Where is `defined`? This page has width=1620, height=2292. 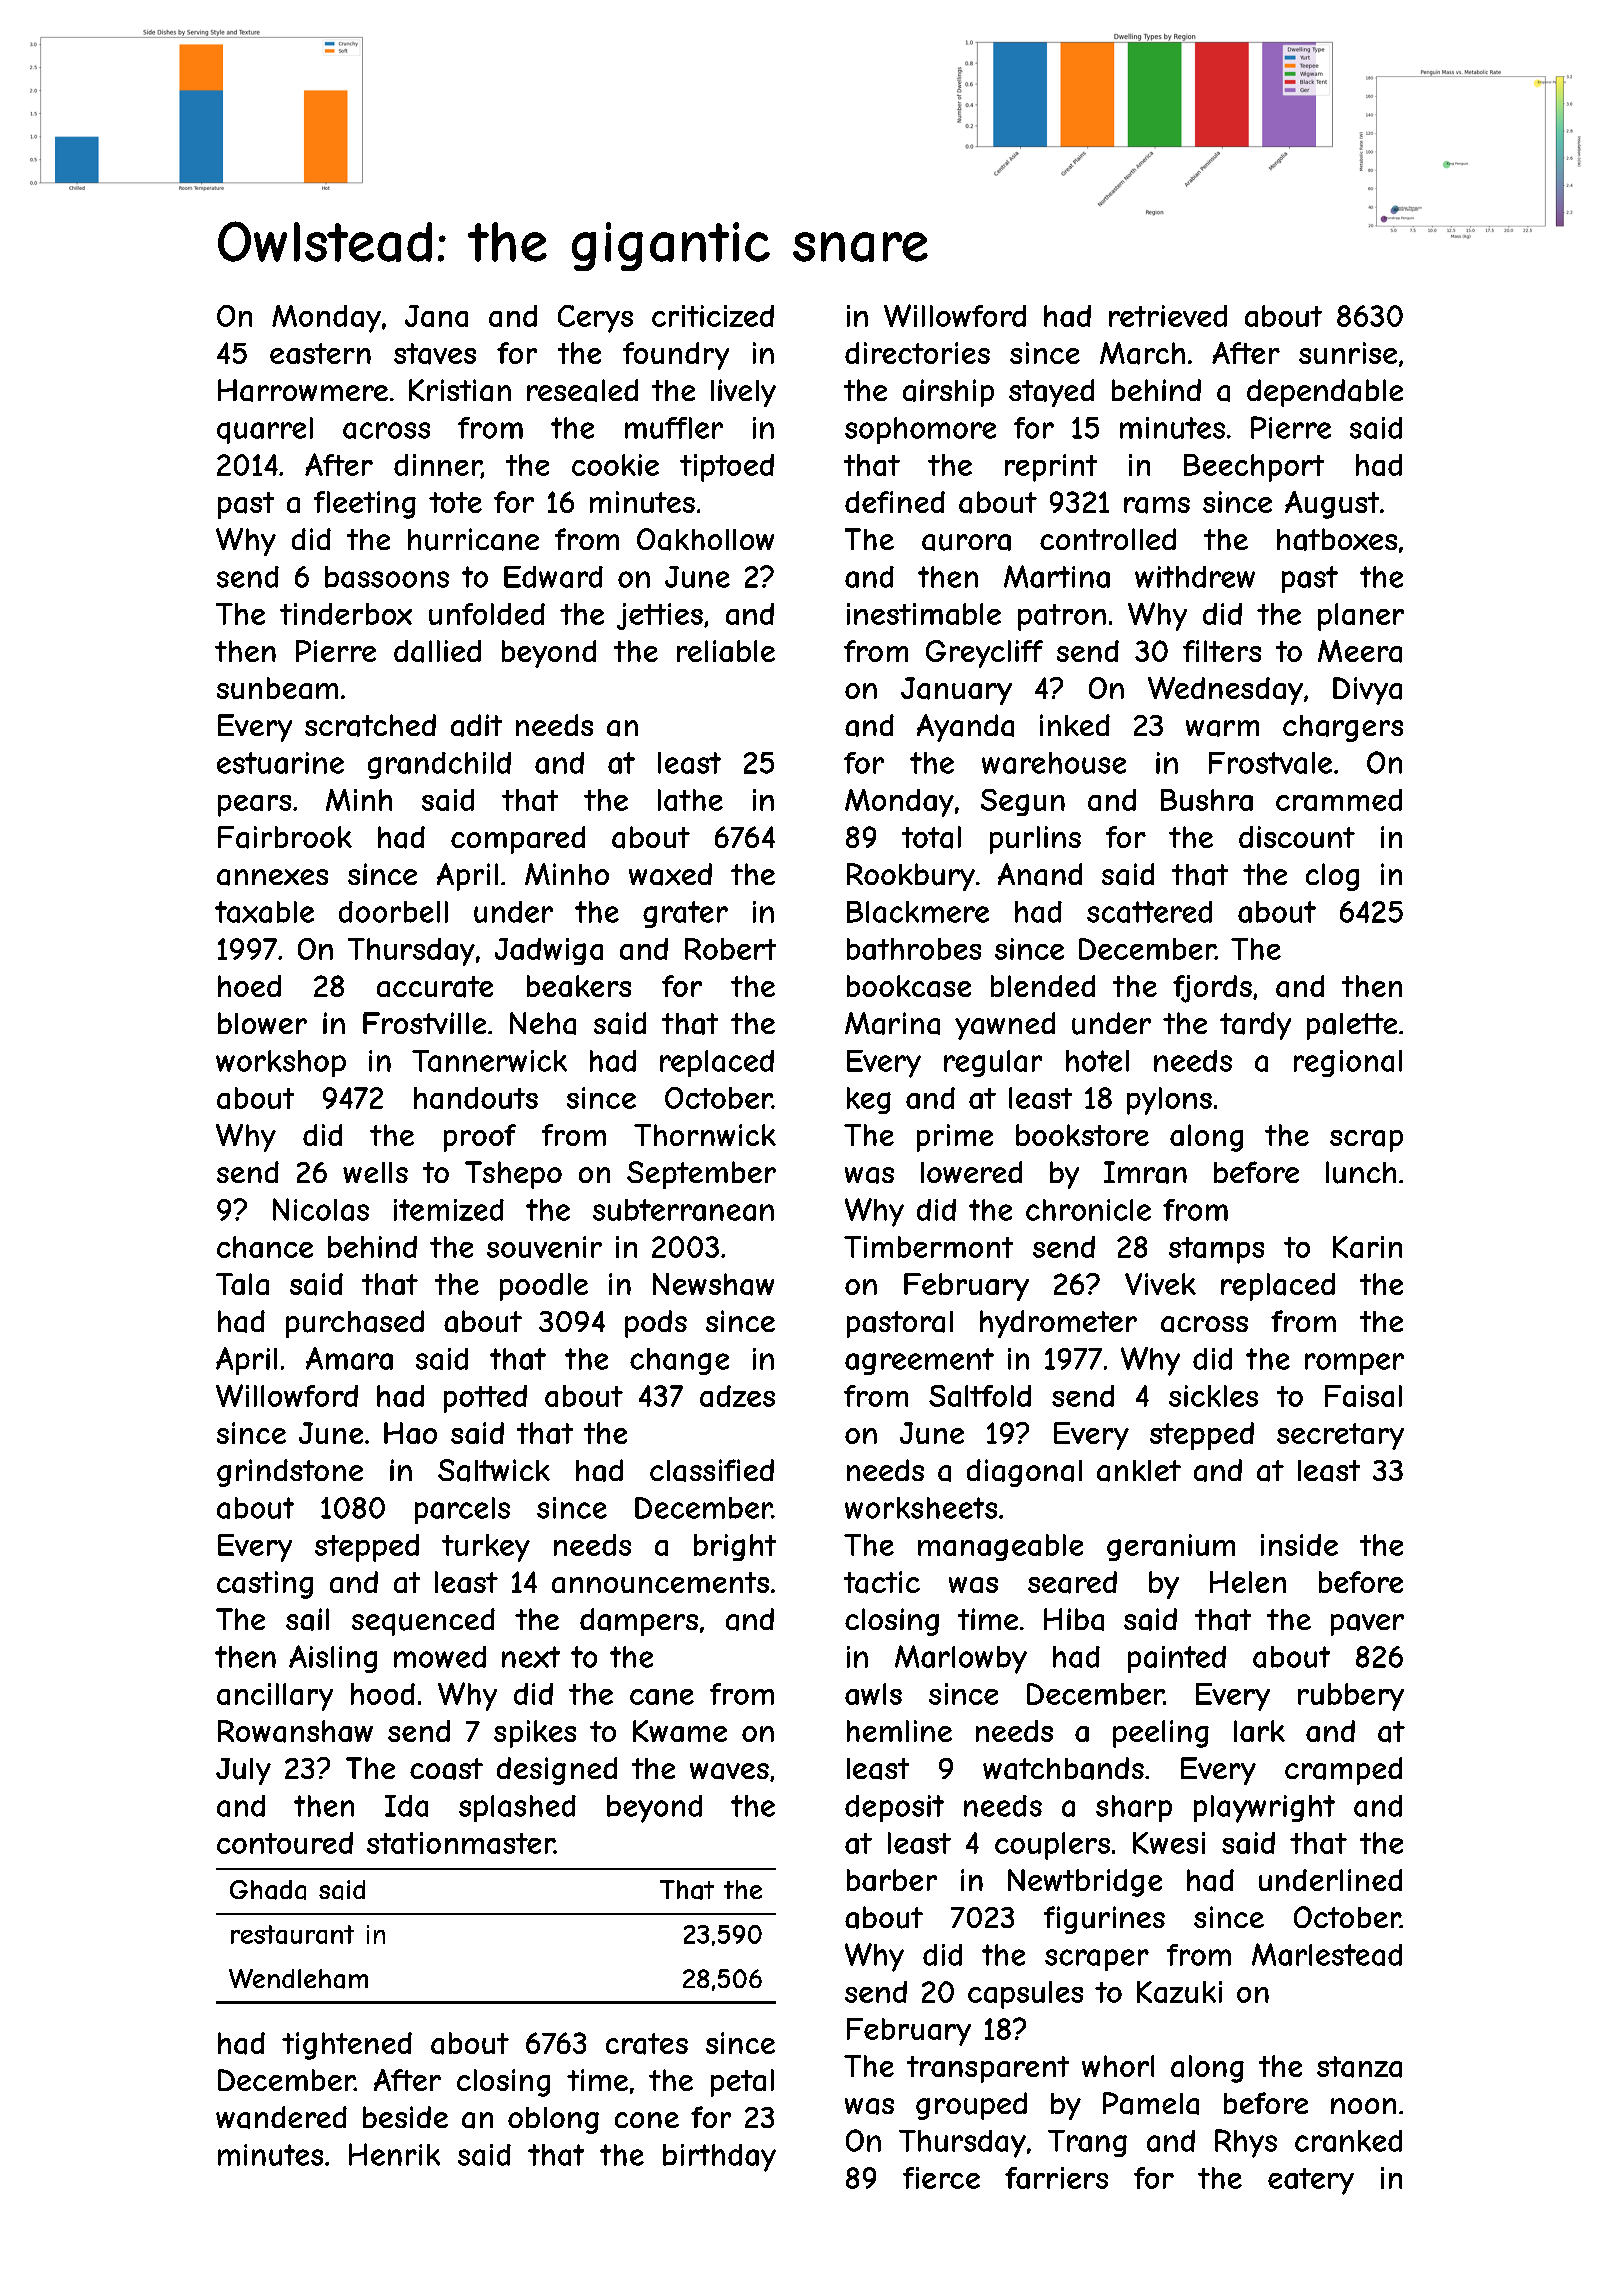
defined is located at coordinates (895, 502).
